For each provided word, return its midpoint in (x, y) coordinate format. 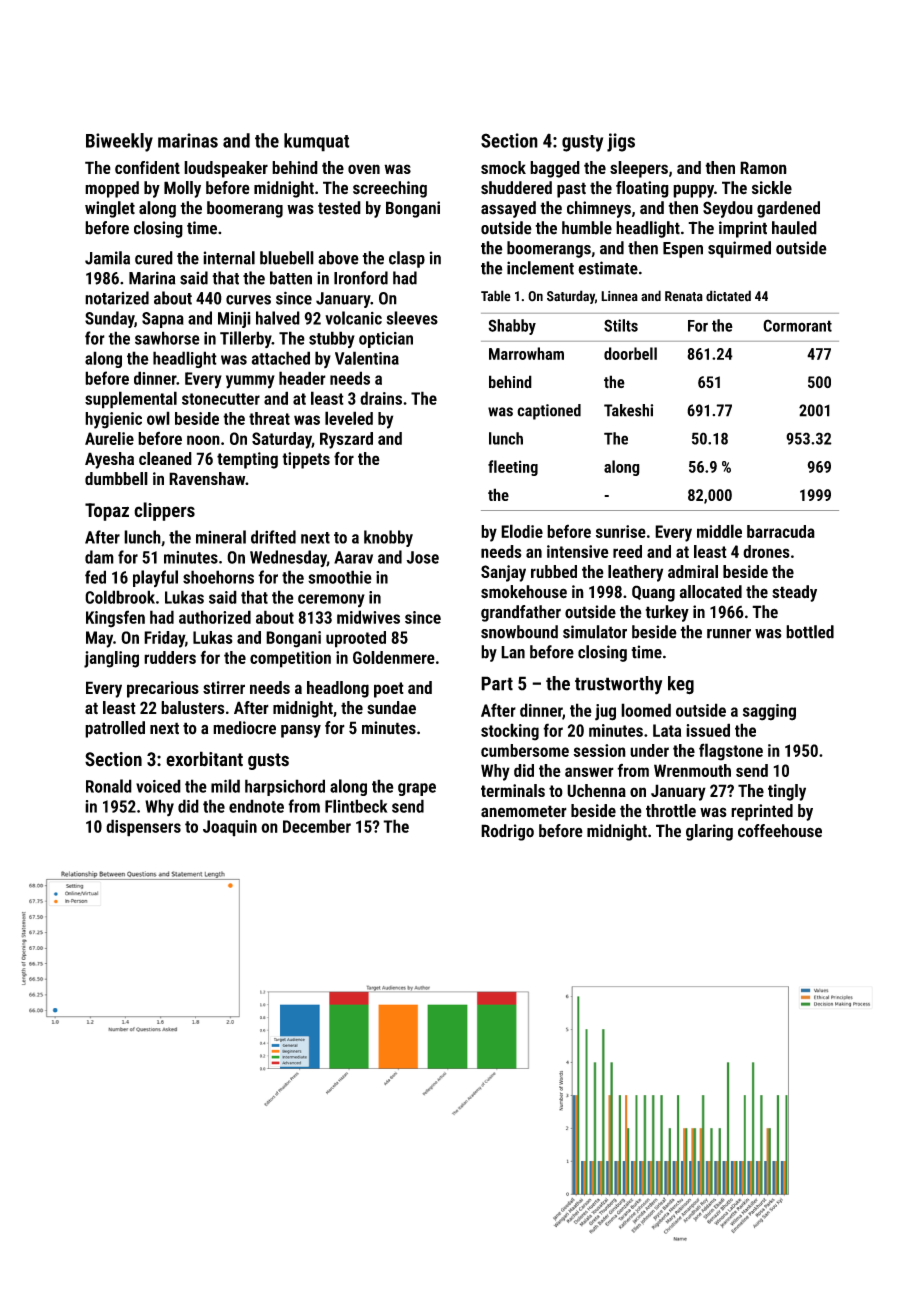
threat (269, 418)
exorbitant (204, 759)
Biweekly (119, 142)
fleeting (513, 468)
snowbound (519, 632)
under (649, 750)
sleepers (639, 169)
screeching (390, 189)
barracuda (781, 531)
